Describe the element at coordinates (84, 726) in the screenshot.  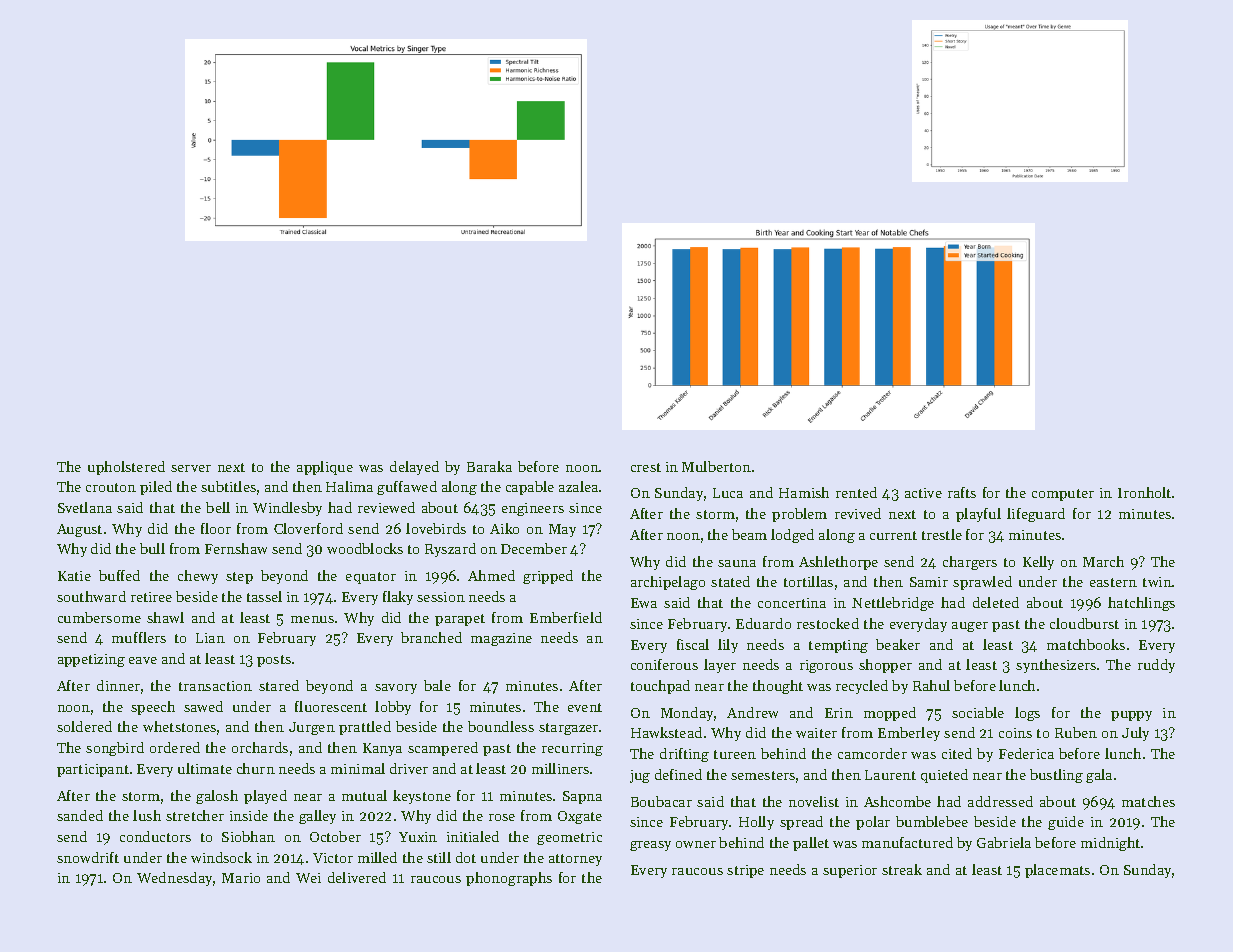
I see `soldered` at that location.
